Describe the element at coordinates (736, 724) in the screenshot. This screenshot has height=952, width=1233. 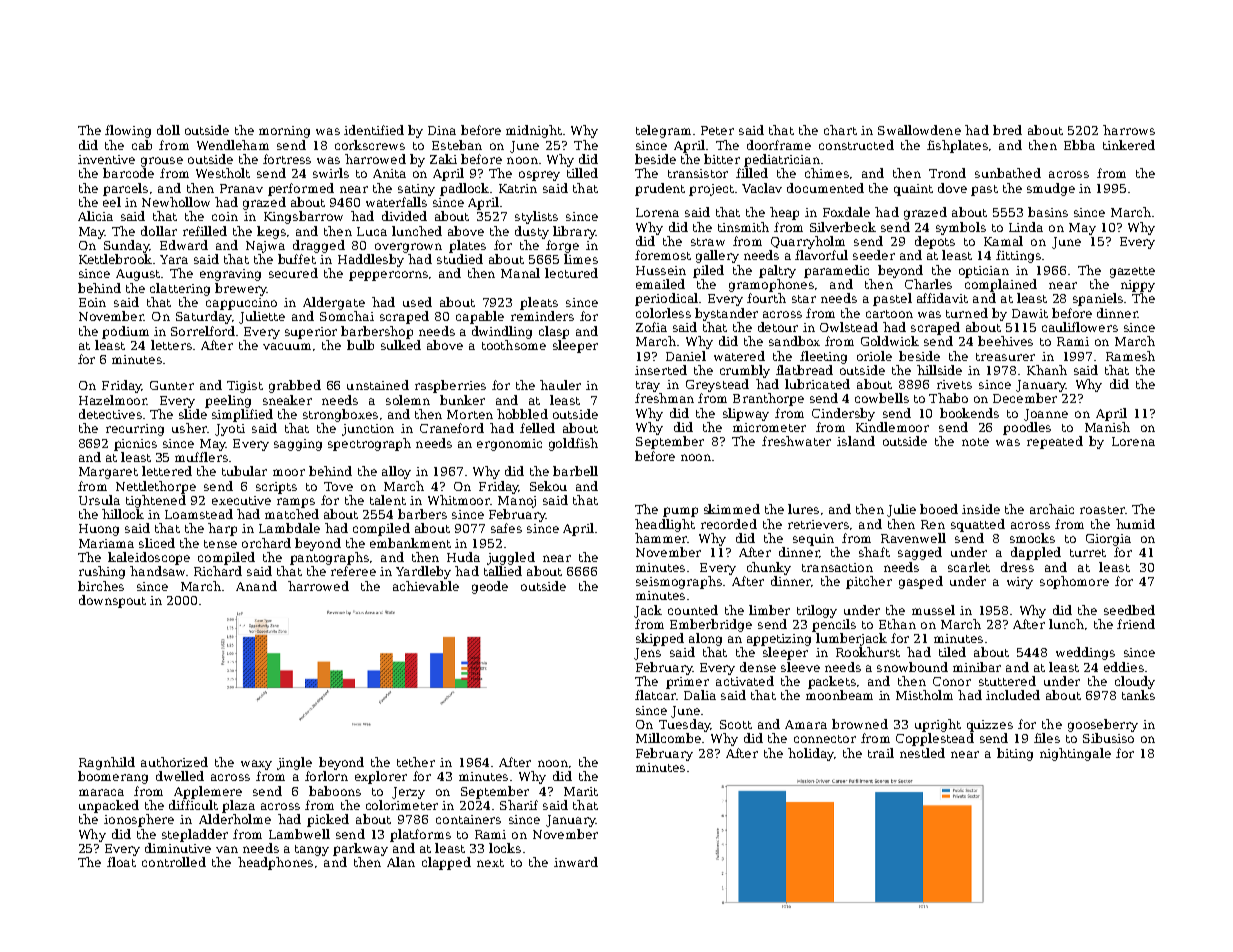
I see `Scott` at that location.
